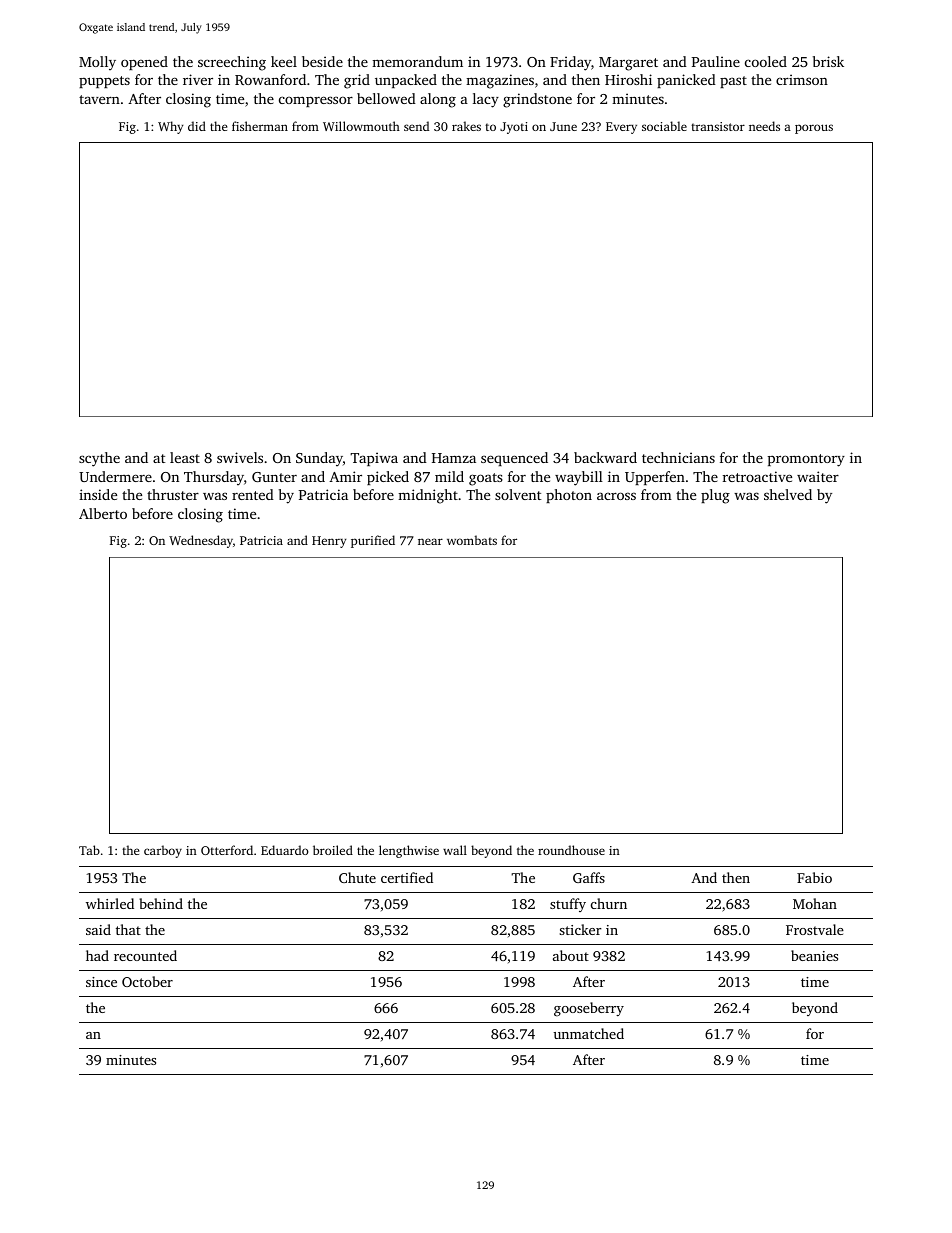 This image has width=952, height=1233. Describe the element at coordinates (99, 459) in the image. I see `scythe` at that location.
